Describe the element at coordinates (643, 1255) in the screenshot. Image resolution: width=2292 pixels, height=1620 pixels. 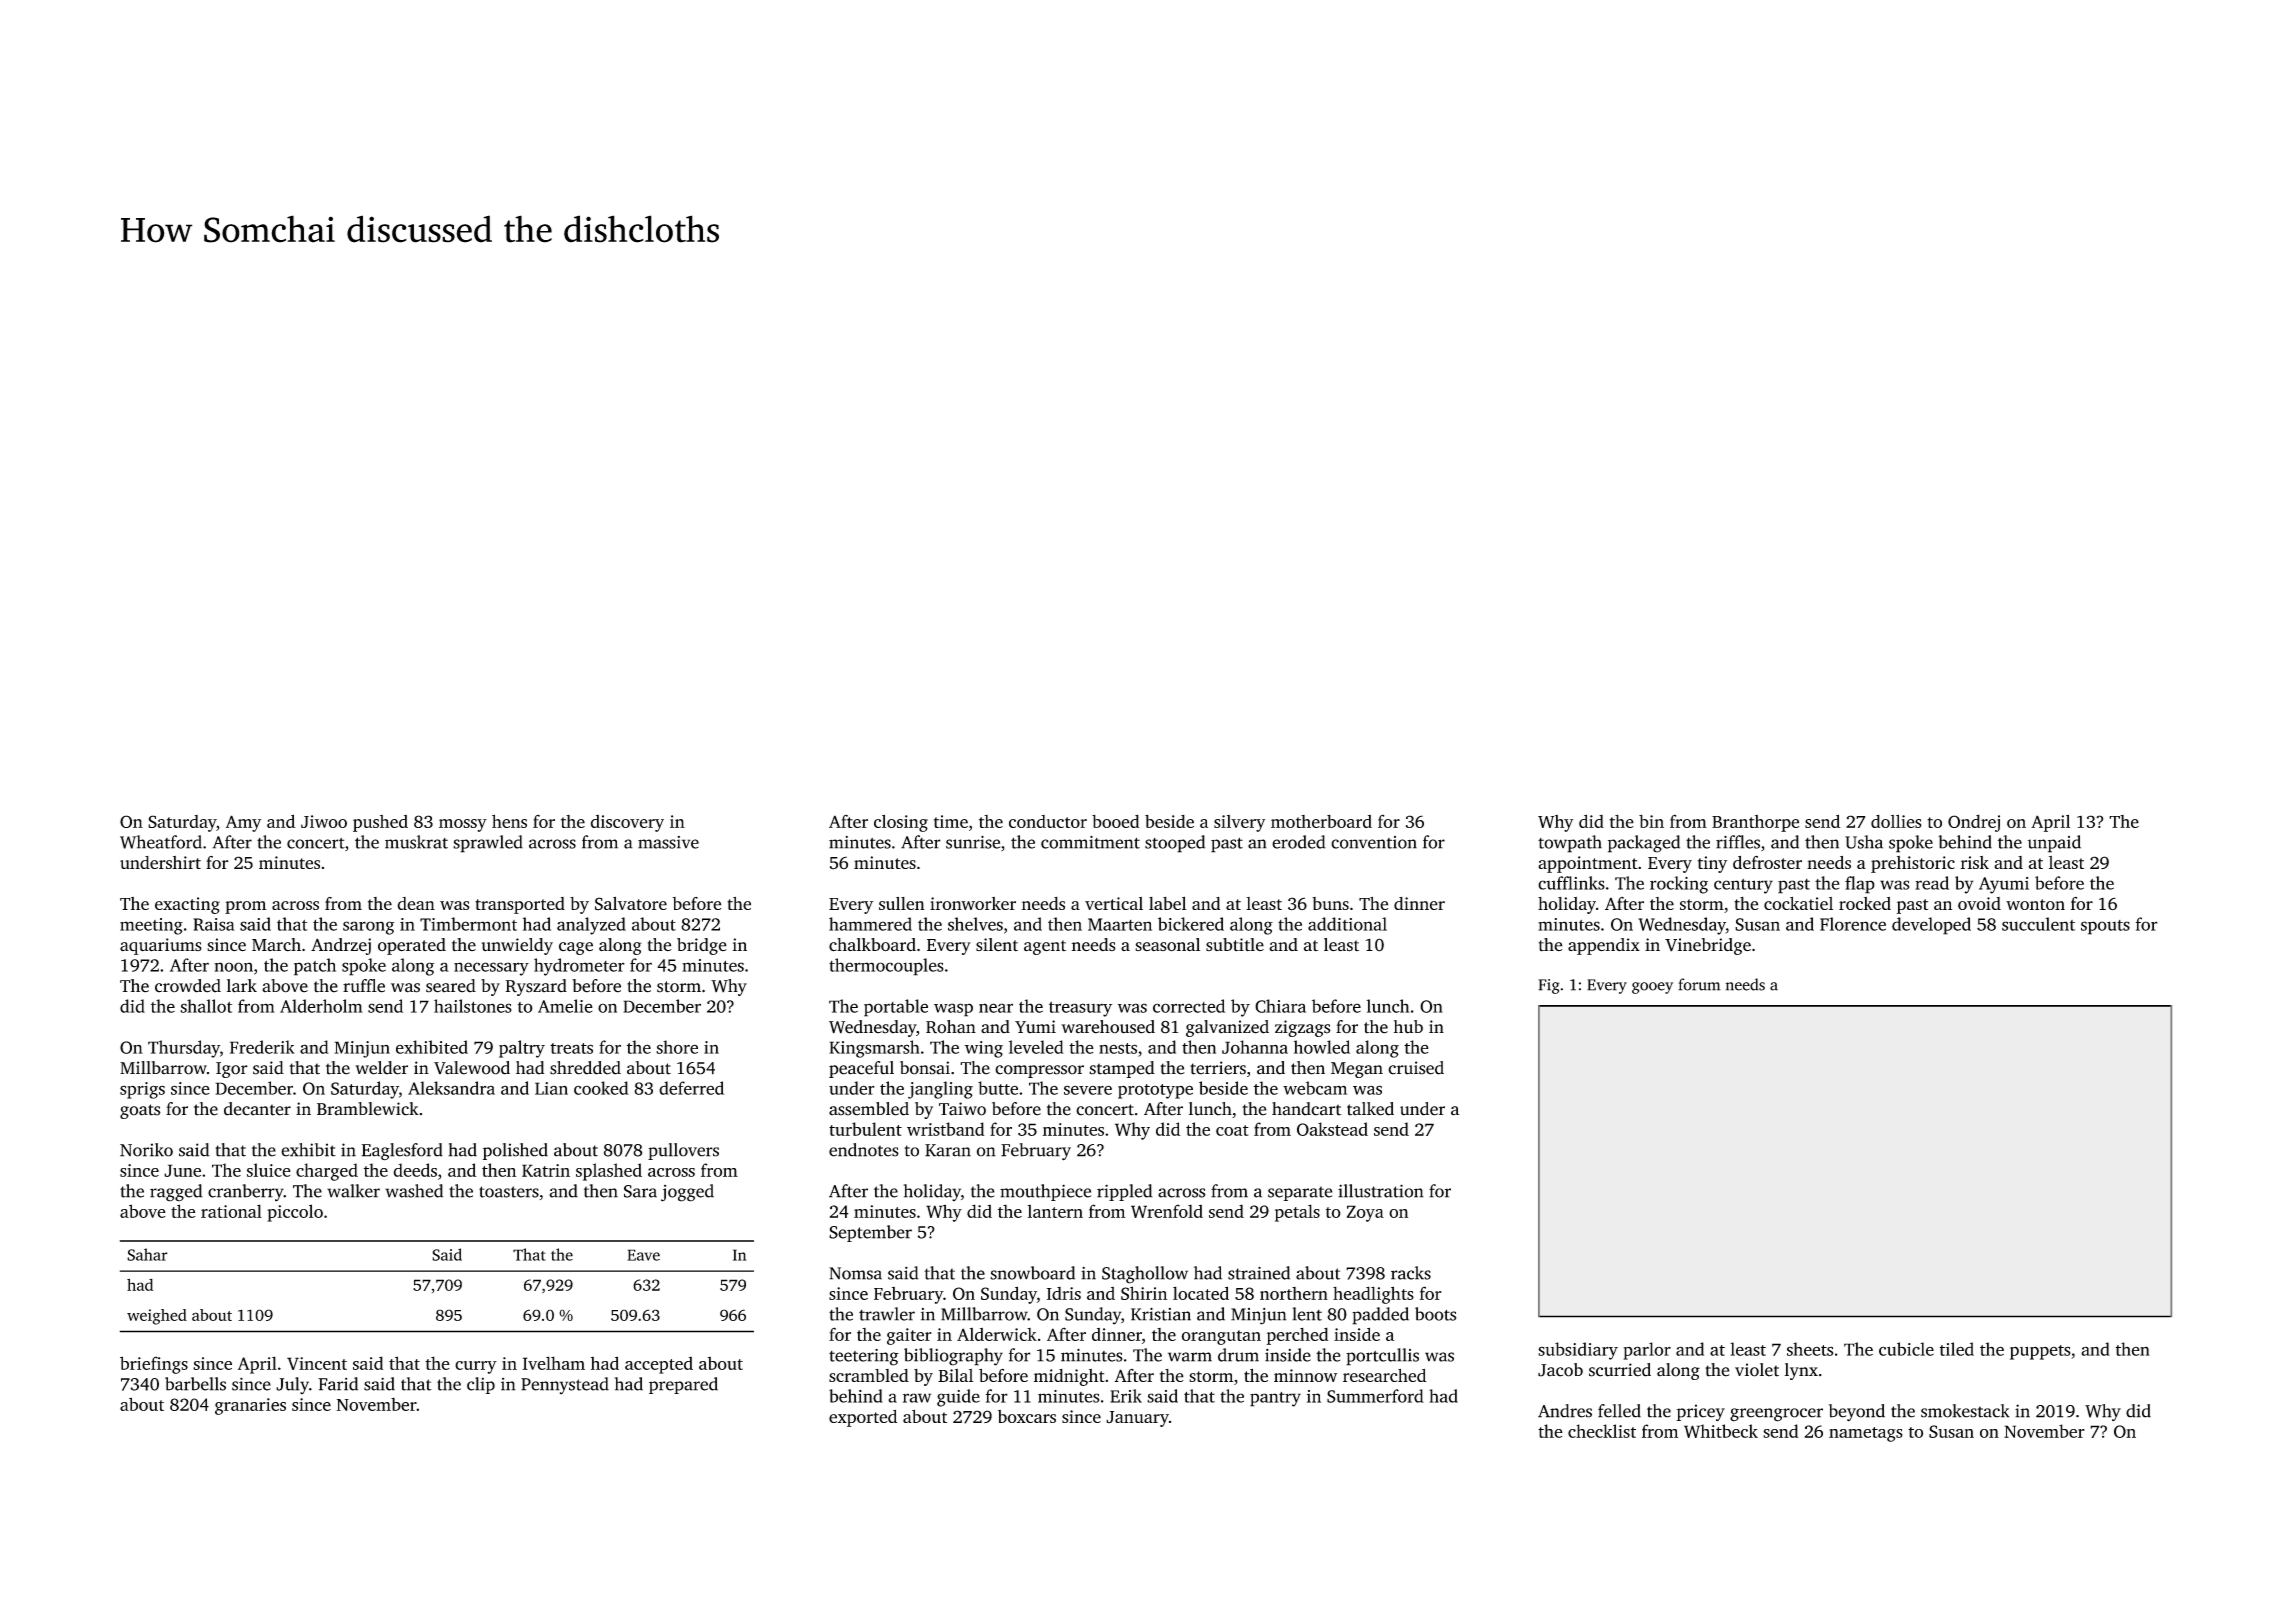
I see `Eave` at that location.
